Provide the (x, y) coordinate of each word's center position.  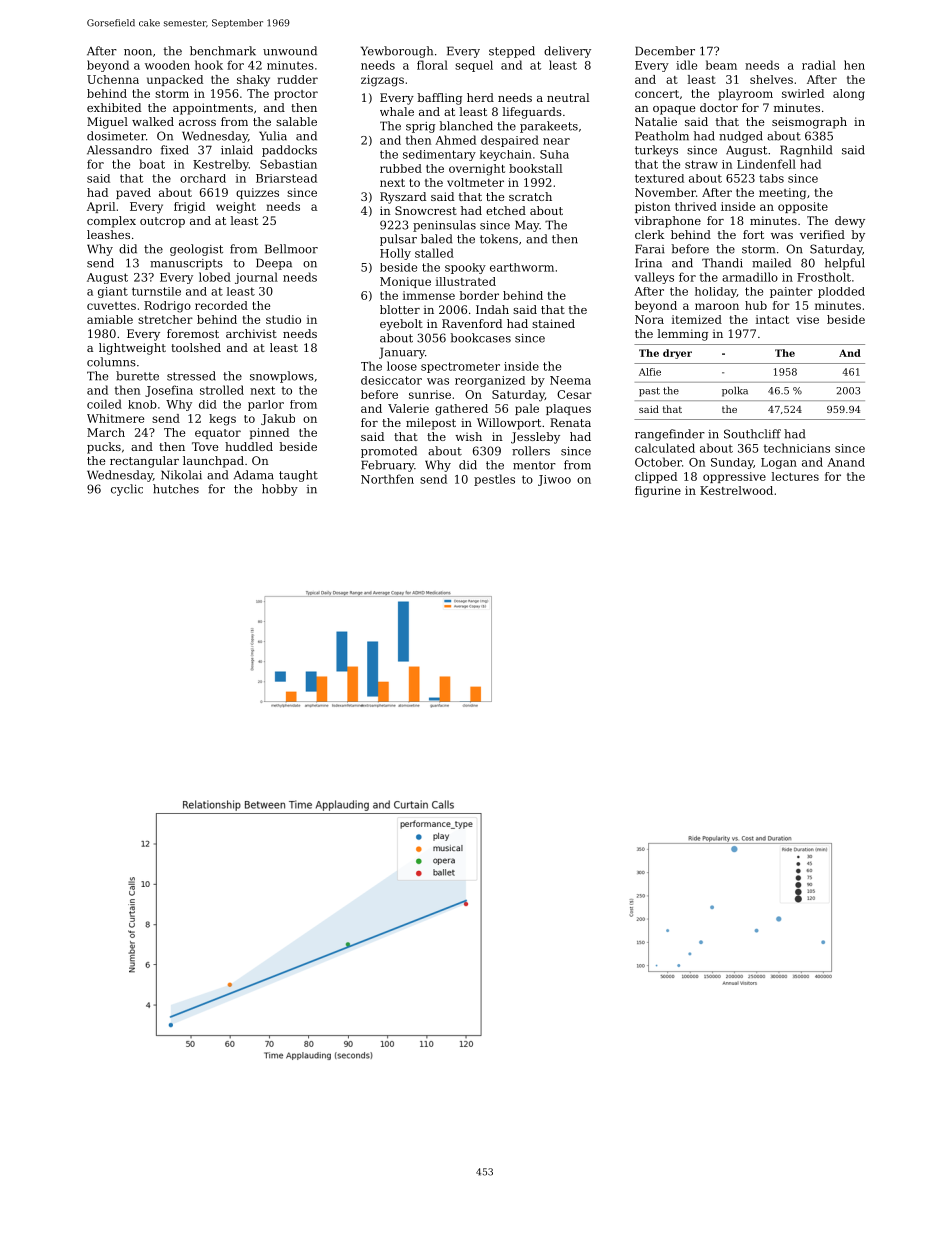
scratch (530, 196)
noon (138, 52)
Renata (570, 422)
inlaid (237, 150)
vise (808, 319)
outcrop (162, 222)
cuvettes (111, 306)
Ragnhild (806, 151)
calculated (665, 448)
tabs (771, 178)
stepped (512, 52)
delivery (567, 52)
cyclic (127, 490)
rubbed (401, 168)
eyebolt (401, 325)
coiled (104, 404)
